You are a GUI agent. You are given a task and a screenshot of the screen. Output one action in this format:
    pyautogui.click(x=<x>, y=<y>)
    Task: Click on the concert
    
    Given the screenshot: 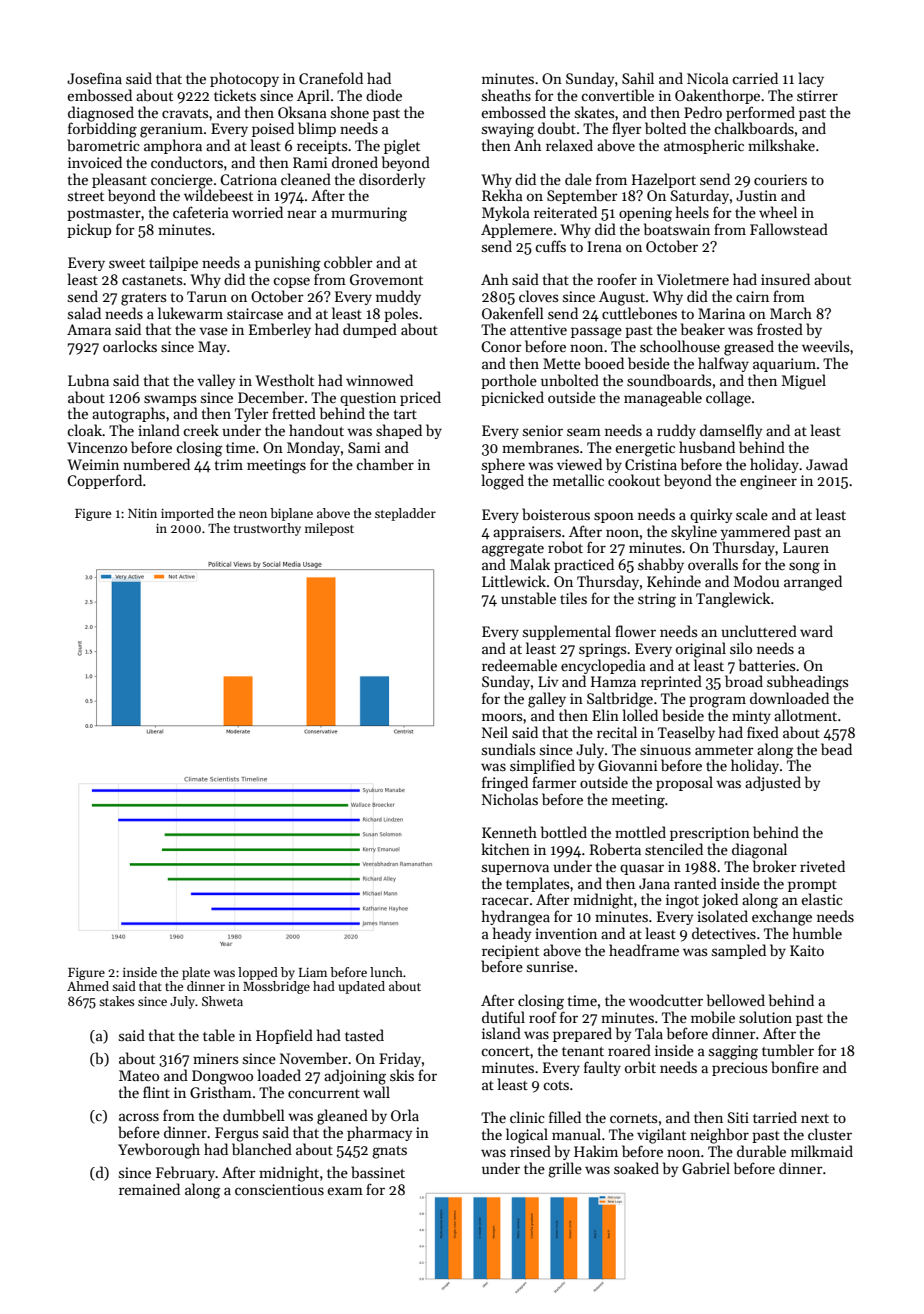 What is the action you would take?
    pyautogui.click(x=505, y=1051)
